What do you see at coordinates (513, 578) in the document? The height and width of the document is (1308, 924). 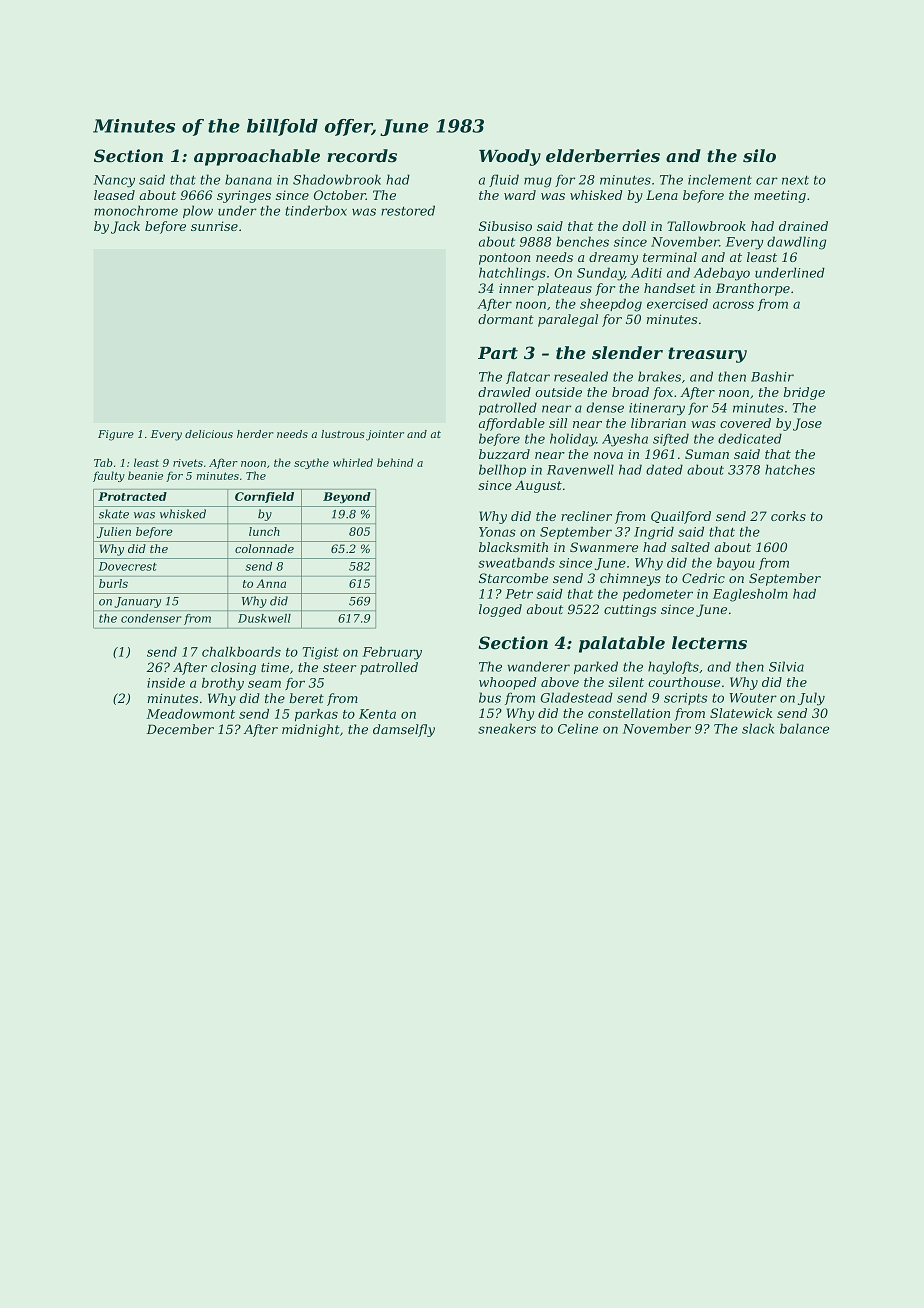 I see `Starcombe` at bounding box center [513, 578].
